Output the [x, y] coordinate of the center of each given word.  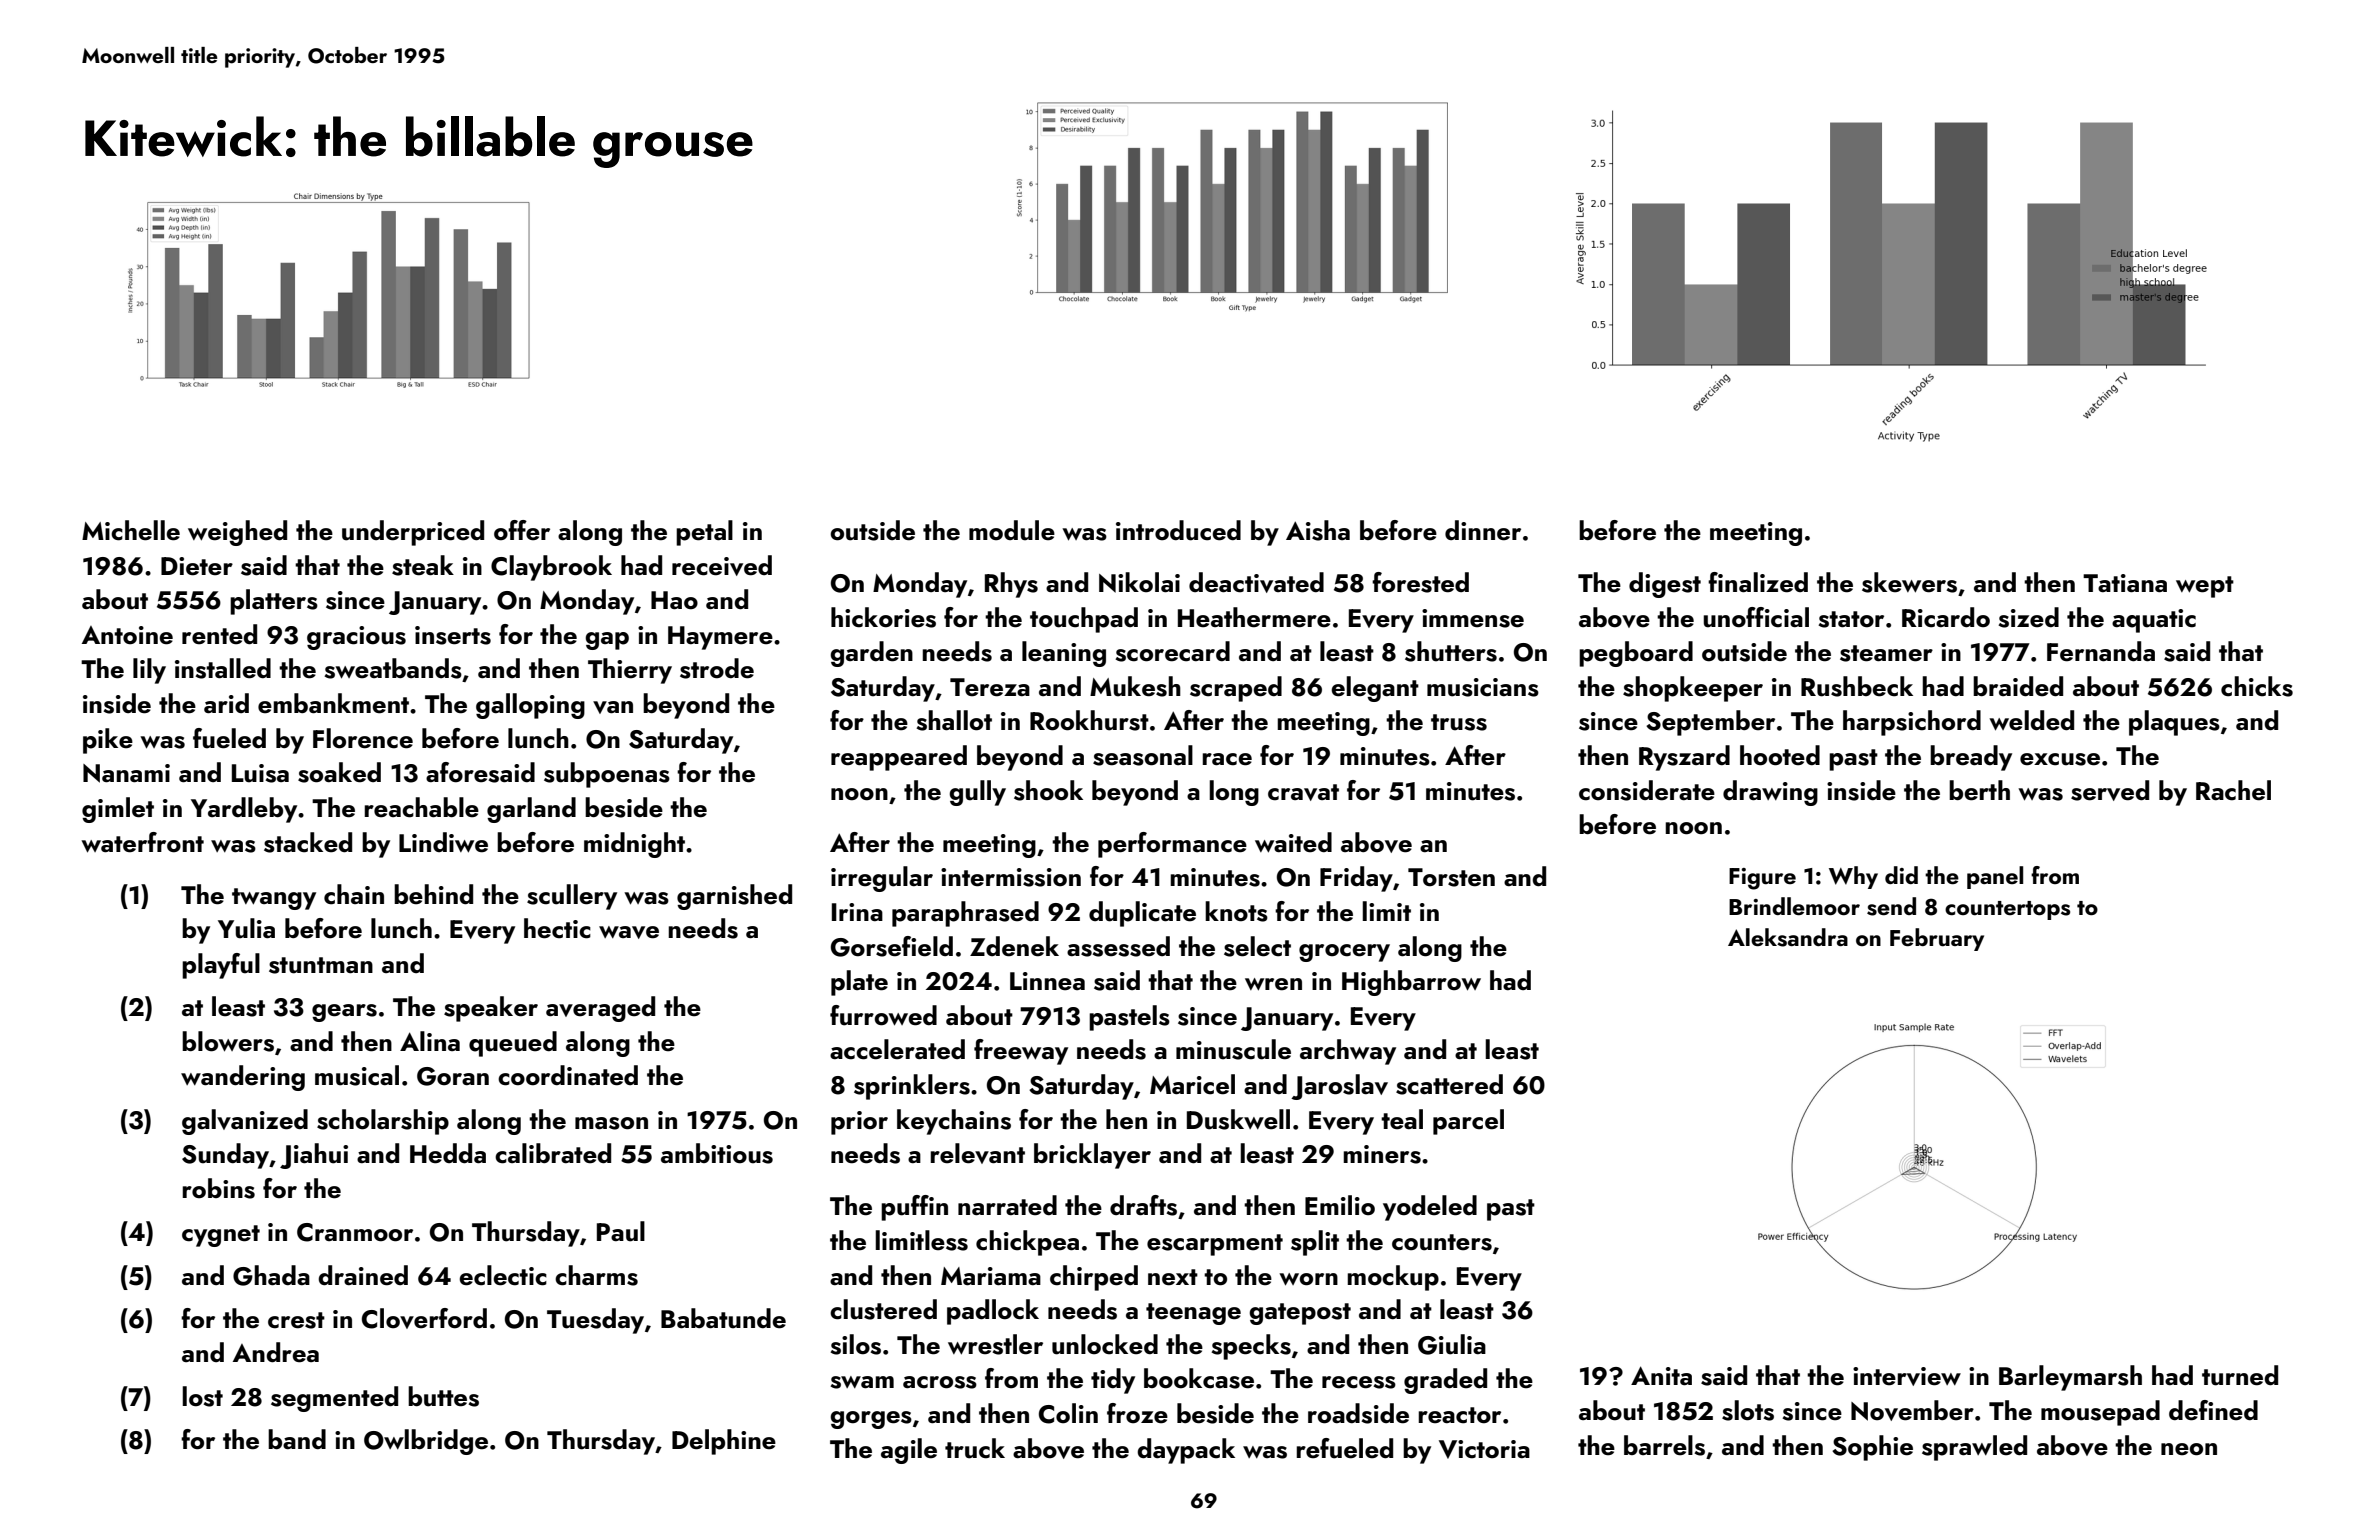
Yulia [246, 928]
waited [1293, 842]
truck [975, 1448]
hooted [1780, 755]
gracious [356, 638]
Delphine [724, 1442]
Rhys [1011, 585]
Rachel [2233, 790]
